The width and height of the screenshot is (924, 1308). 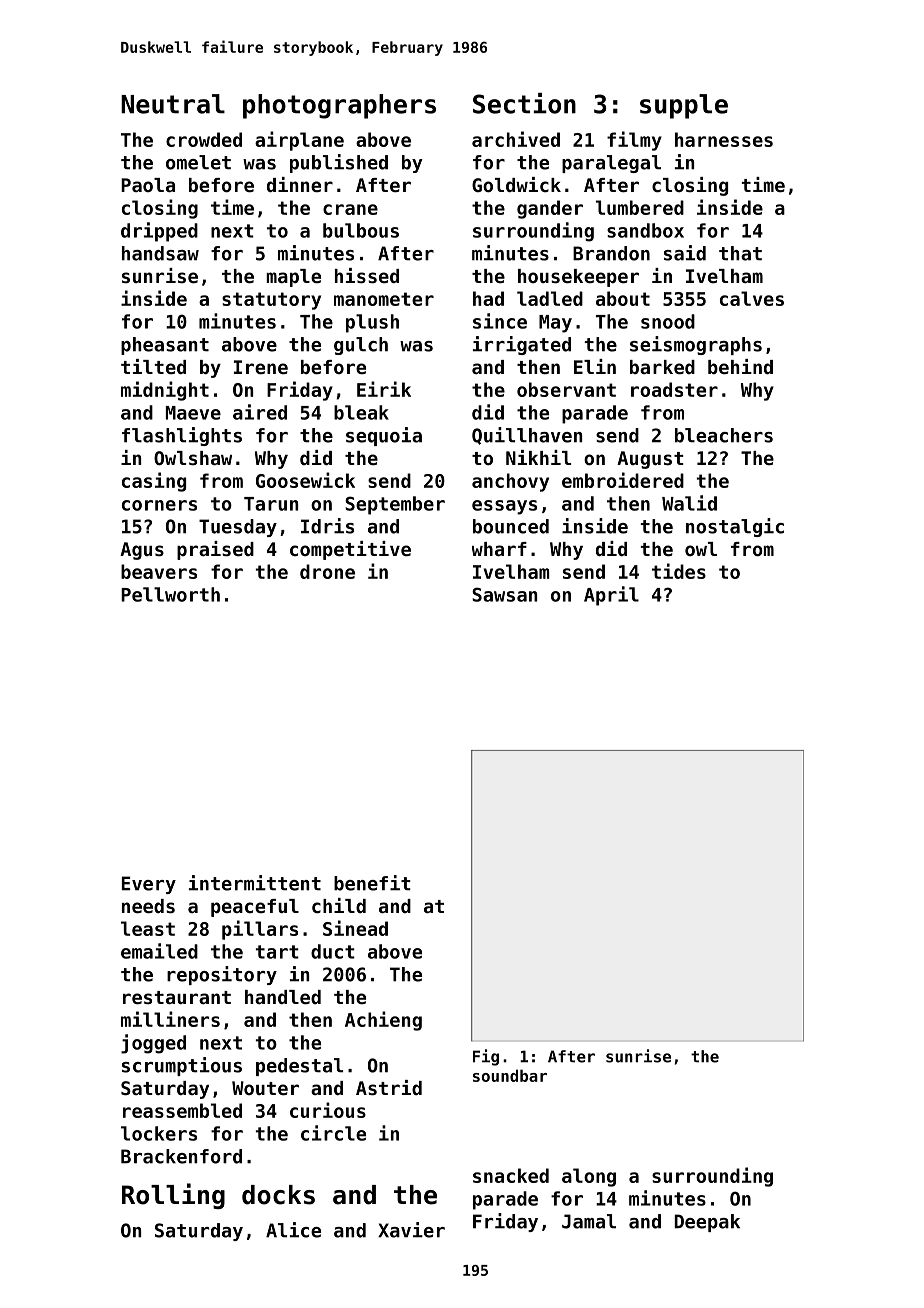 What do you see at coordinates (510, 482) in the screenshot?
I see `anchovy` at bounding box center [510, 482].
